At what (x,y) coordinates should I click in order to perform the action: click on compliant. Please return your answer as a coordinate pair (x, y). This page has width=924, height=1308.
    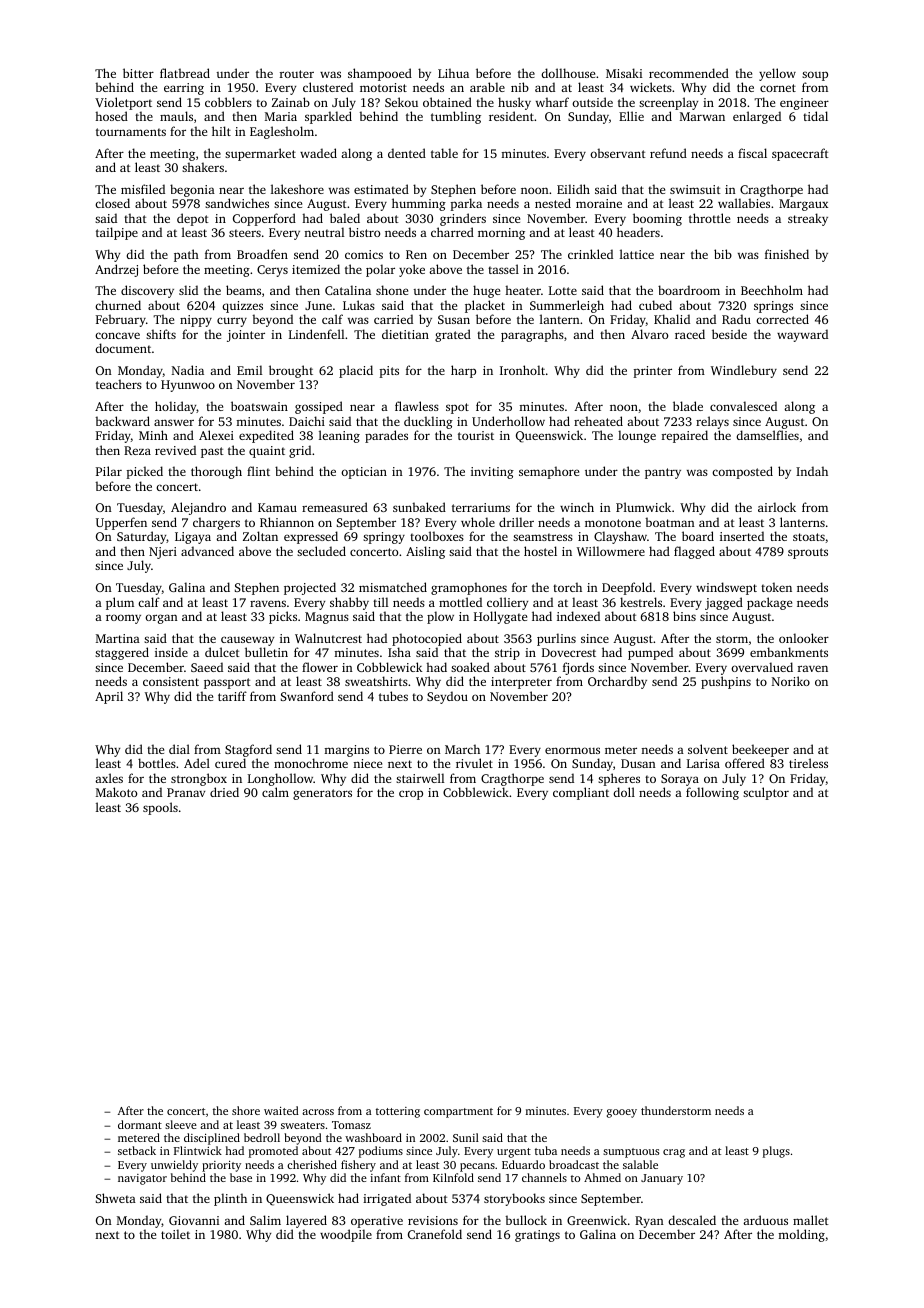
    Looking at the image, I should click on (581, 793).
